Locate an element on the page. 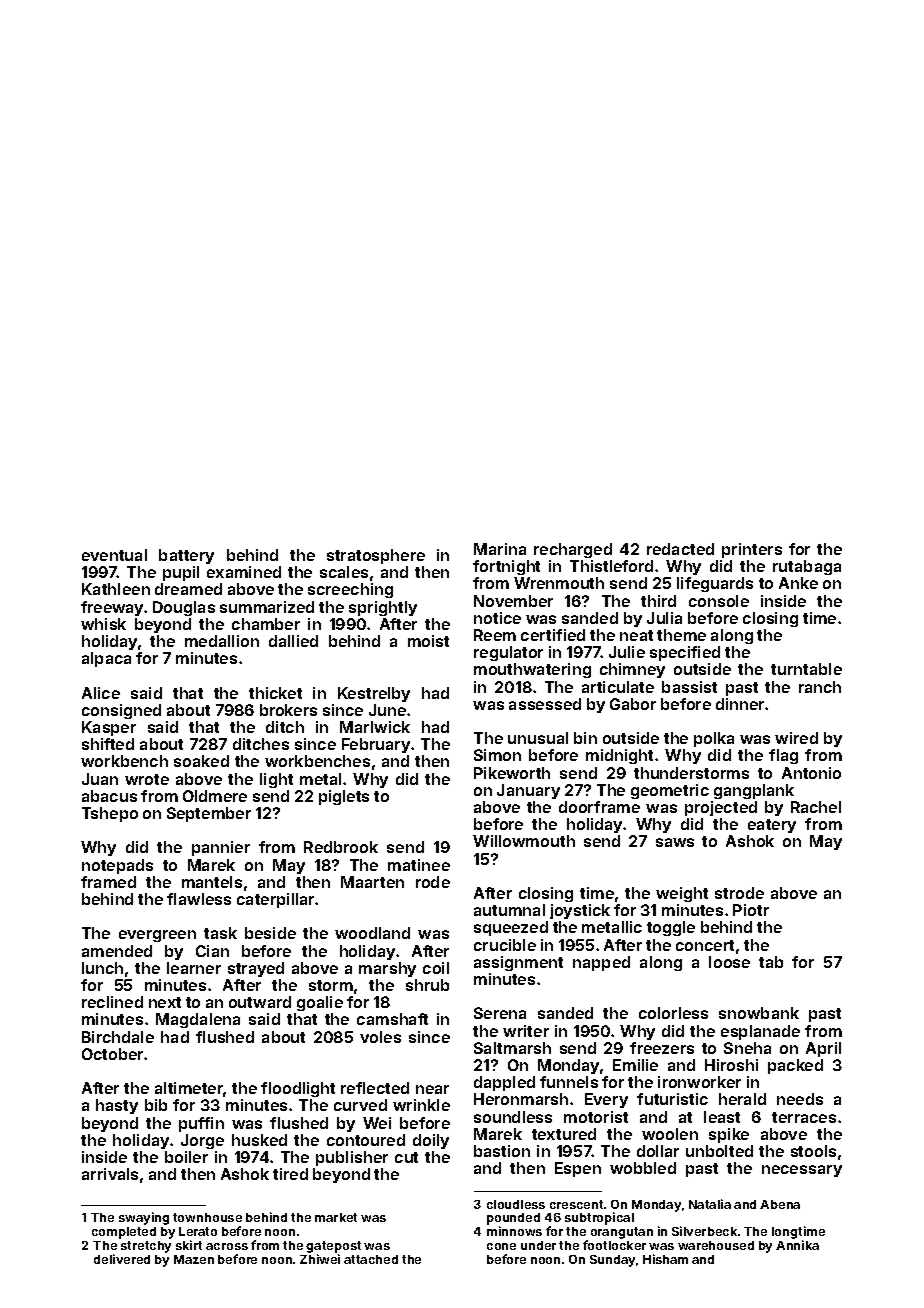 Image resolution: width=924 pixels, height=1308 pixels. reflected is located at coordinates (375, 1088).
